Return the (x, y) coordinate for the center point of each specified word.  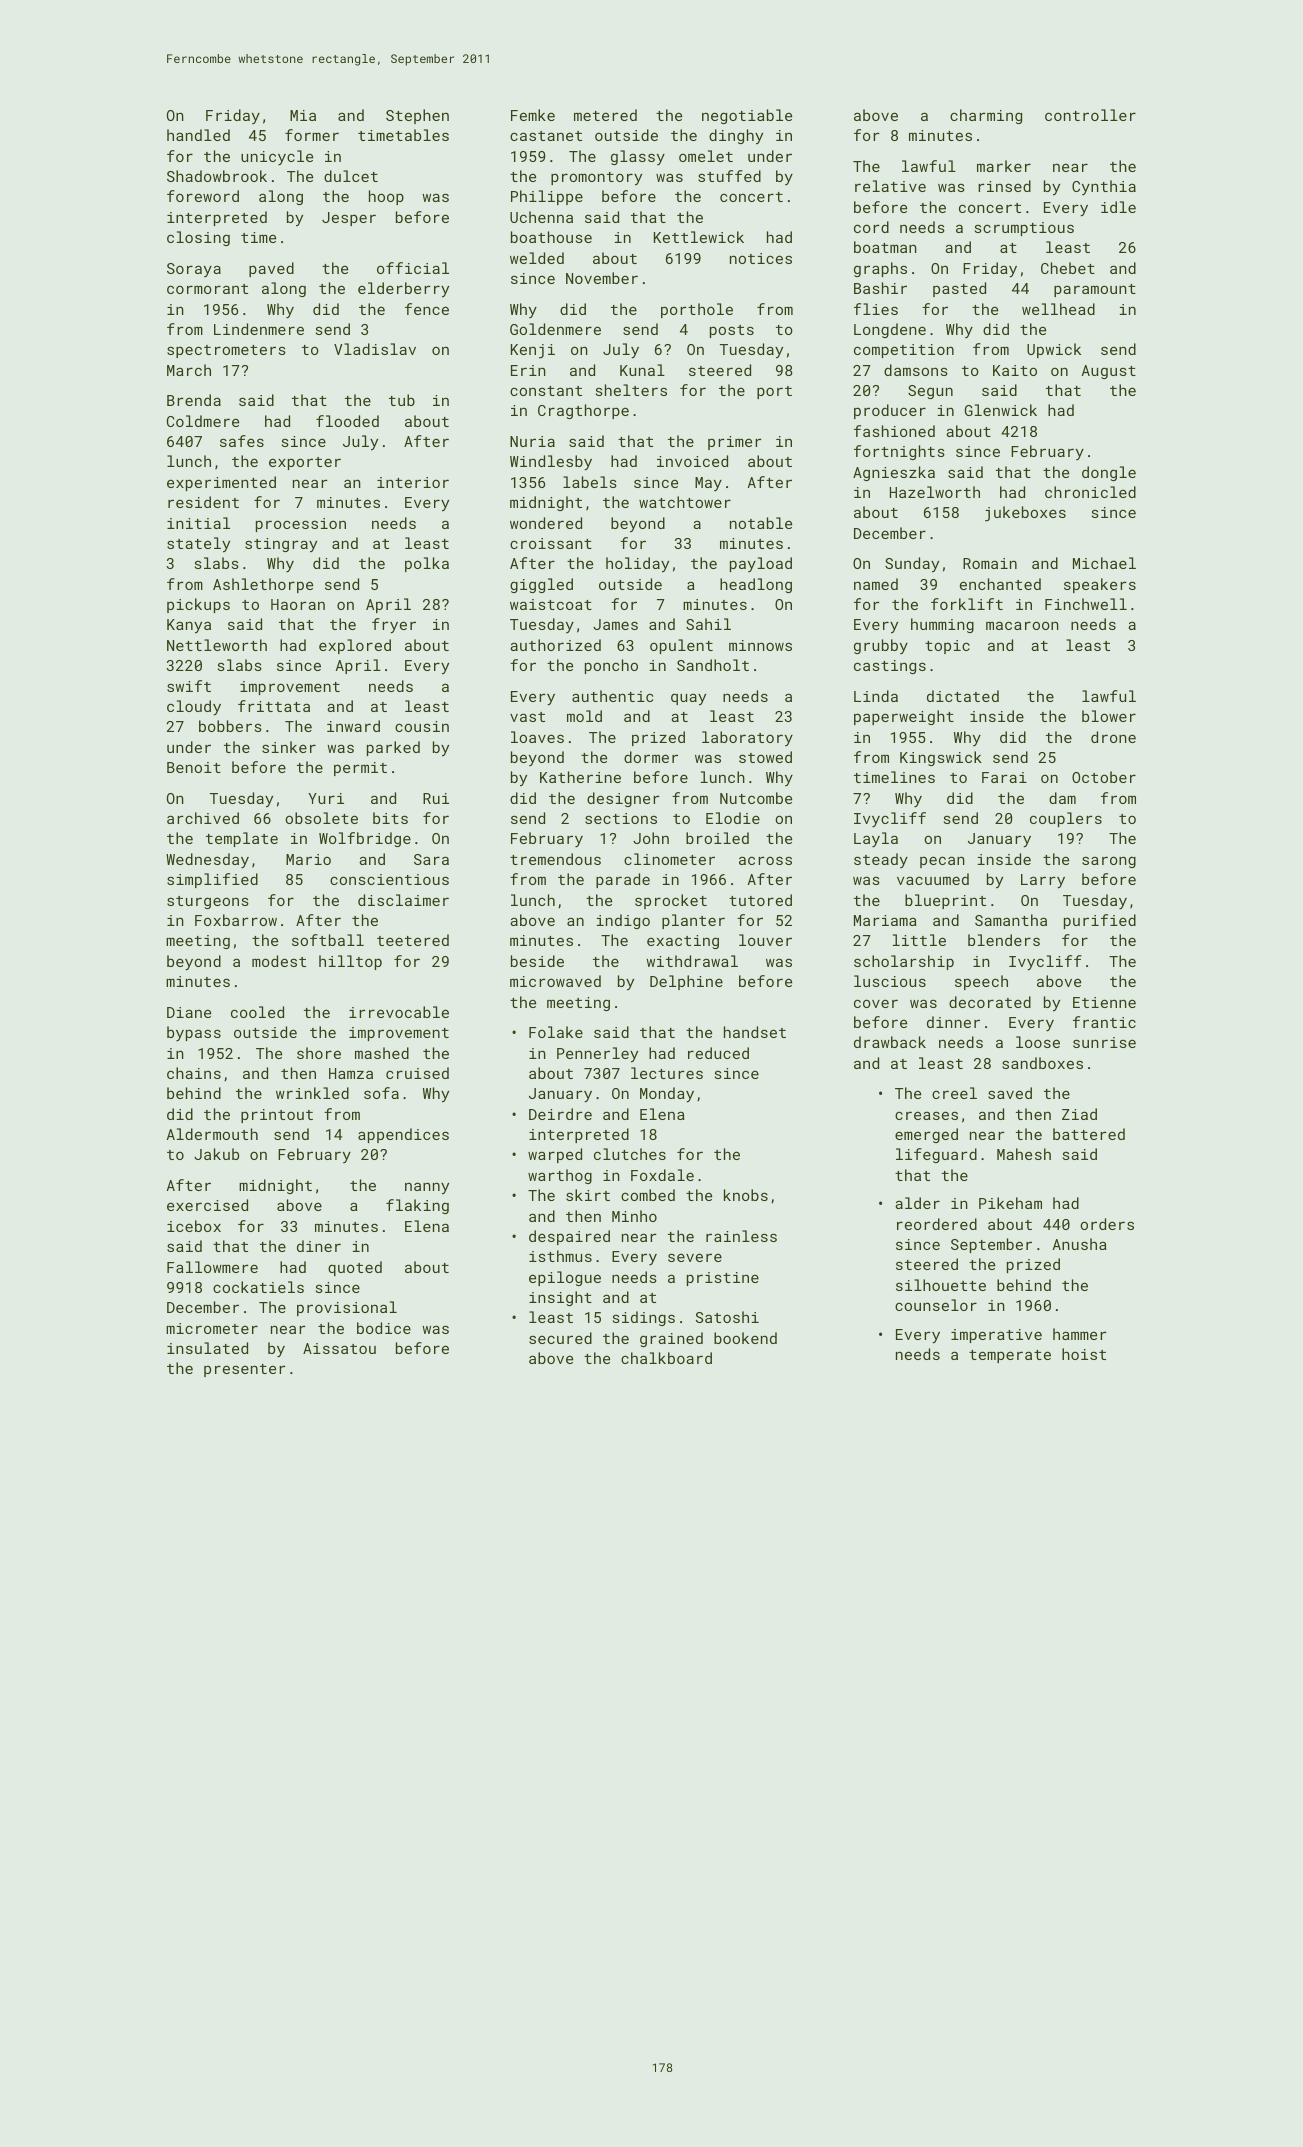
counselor (936, 1305)
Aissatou (339, 1348)
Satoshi (727, 1317)
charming (986, 116)
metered (605, 115)
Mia (303, 115)
